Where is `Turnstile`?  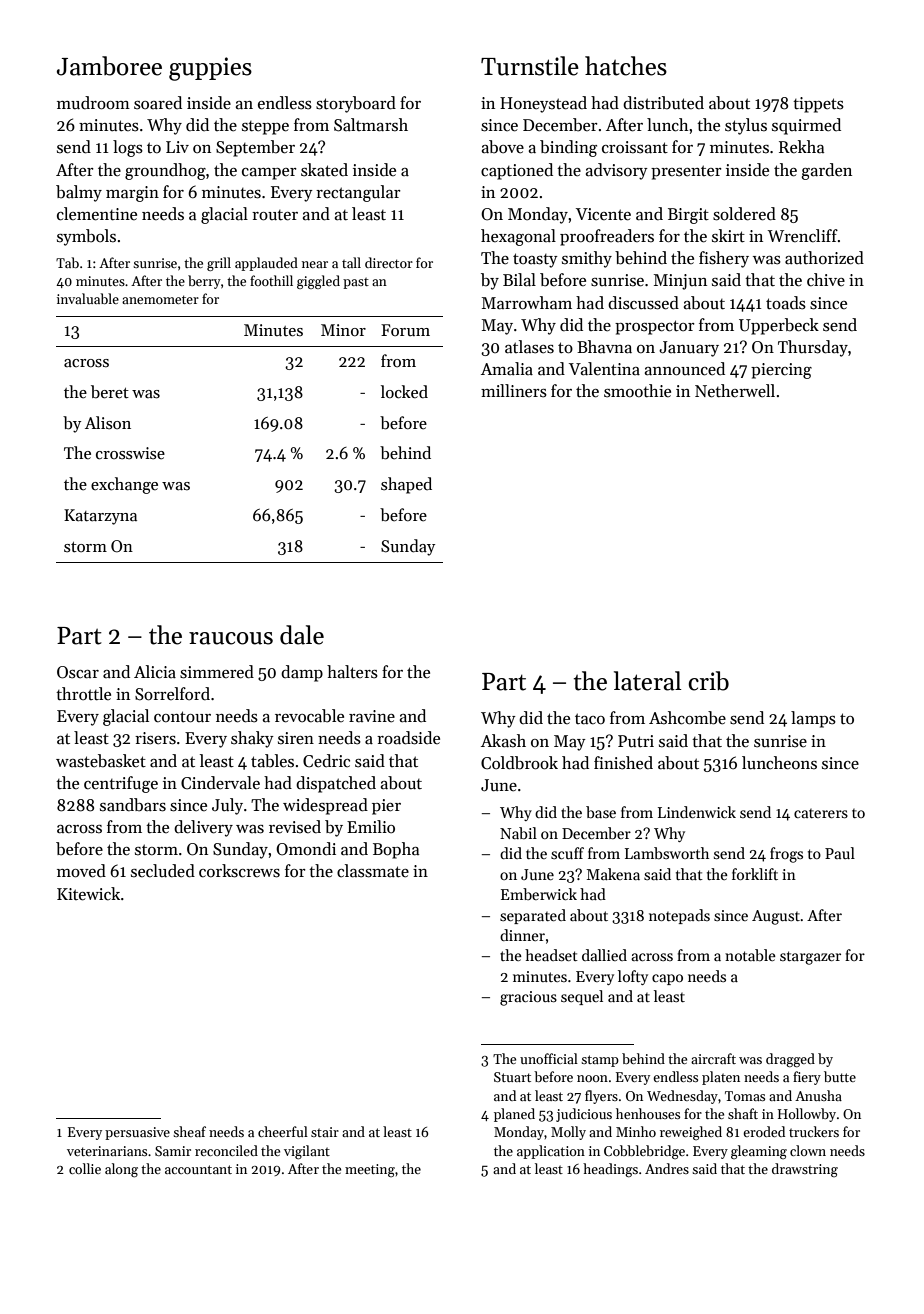
Turnstile is located at coordinates (530, 66).
